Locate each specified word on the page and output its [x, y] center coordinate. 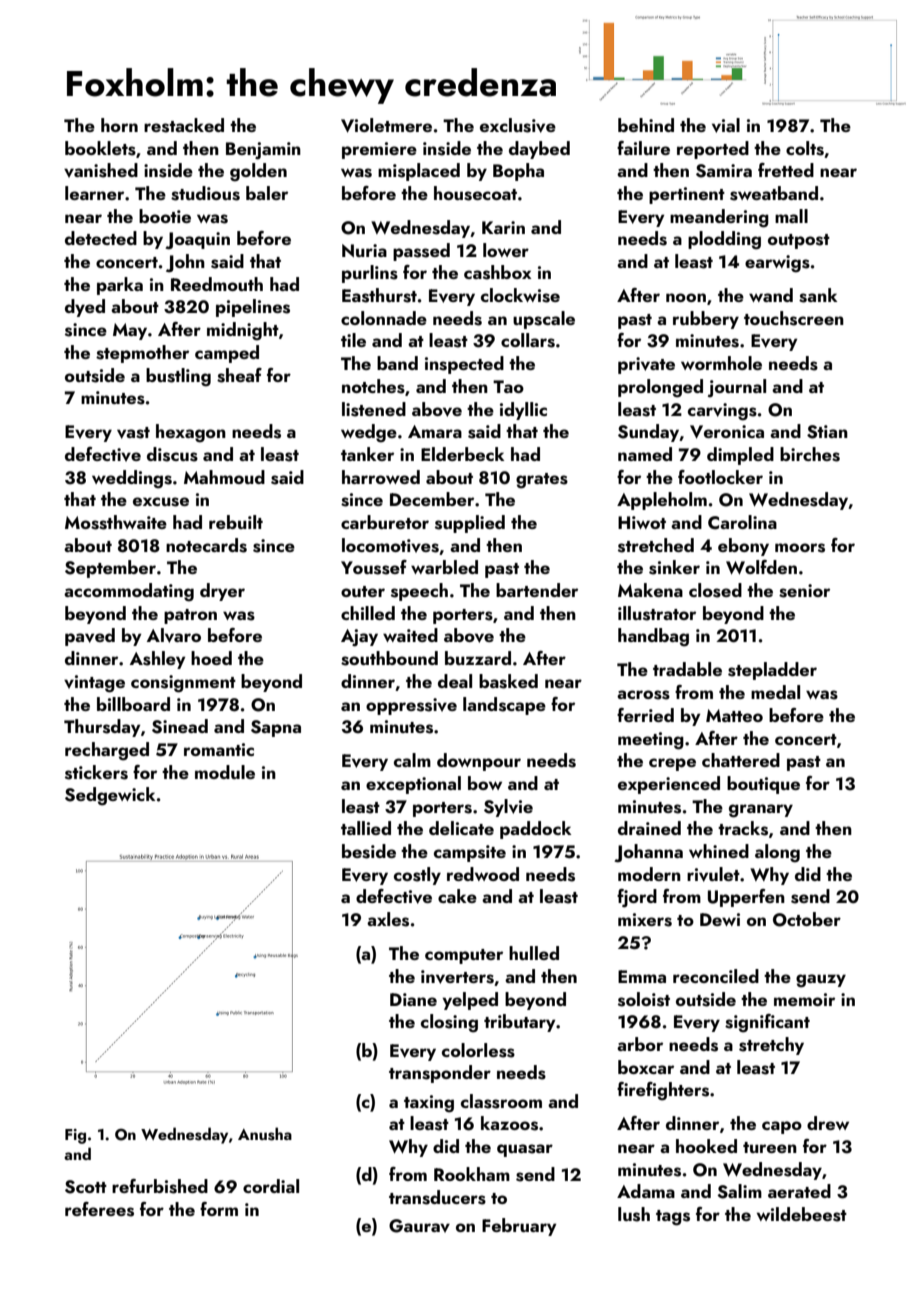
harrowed [381, 477]
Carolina [742, 522]
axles [388, 919]
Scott [86, 1187]
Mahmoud [224, 477]
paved [90, 637]
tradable [687, 669]
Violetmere [386, 125]
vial [726, 125]
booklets [100, 148]
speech [419, 592]
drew [828, 1123]
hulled [534, 953]
